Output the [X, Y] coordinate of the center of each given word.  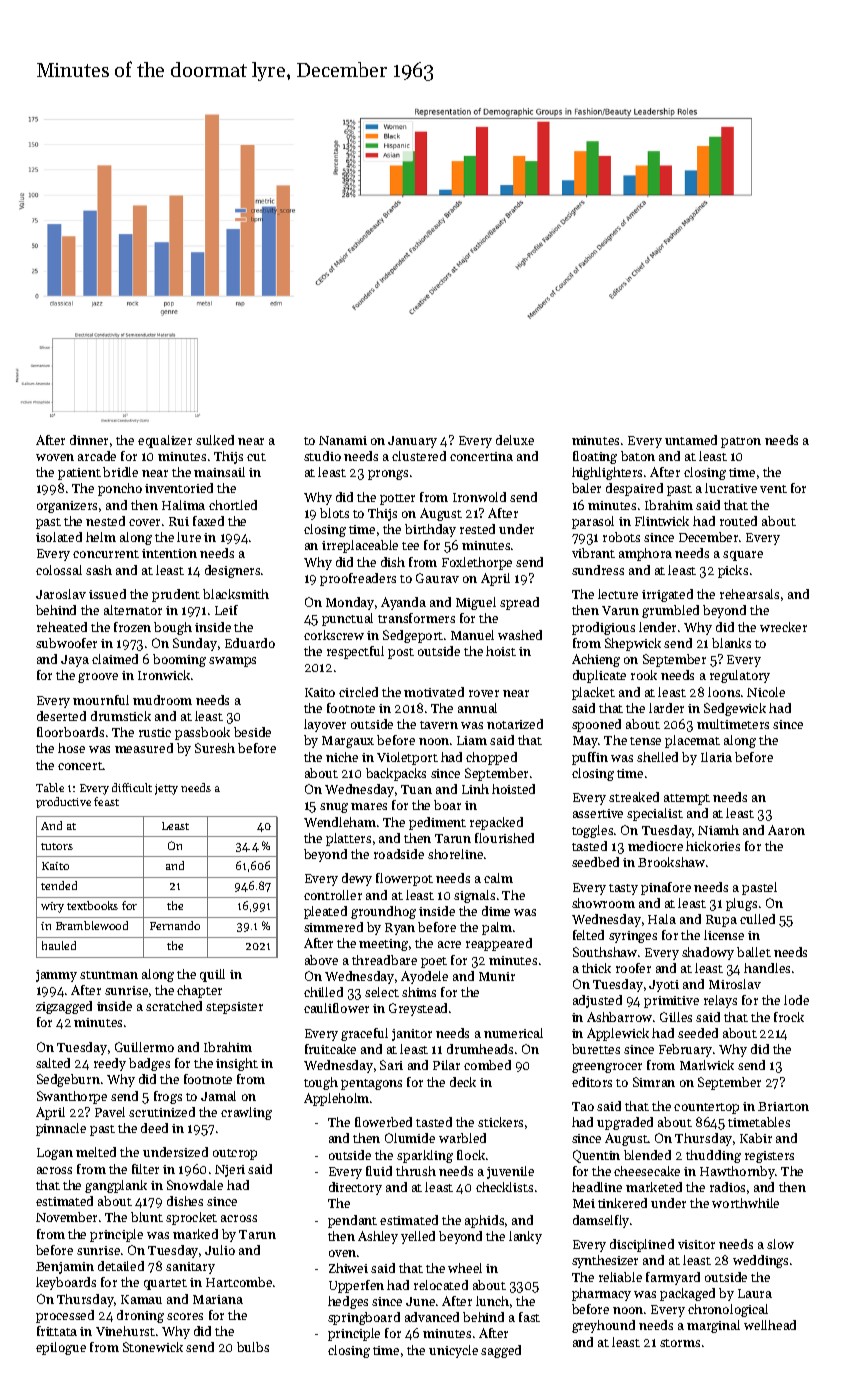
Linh [475, 789]
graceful [364, 1034]
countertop [706, 1108]
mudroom [162, 700]
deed [154, 1128]
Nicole [766, 692]
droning [140, 1316]
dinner [89, 440]
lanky [525, 1237]
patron [741, 442]
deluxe [515, 440]
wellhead [770, 1325]
